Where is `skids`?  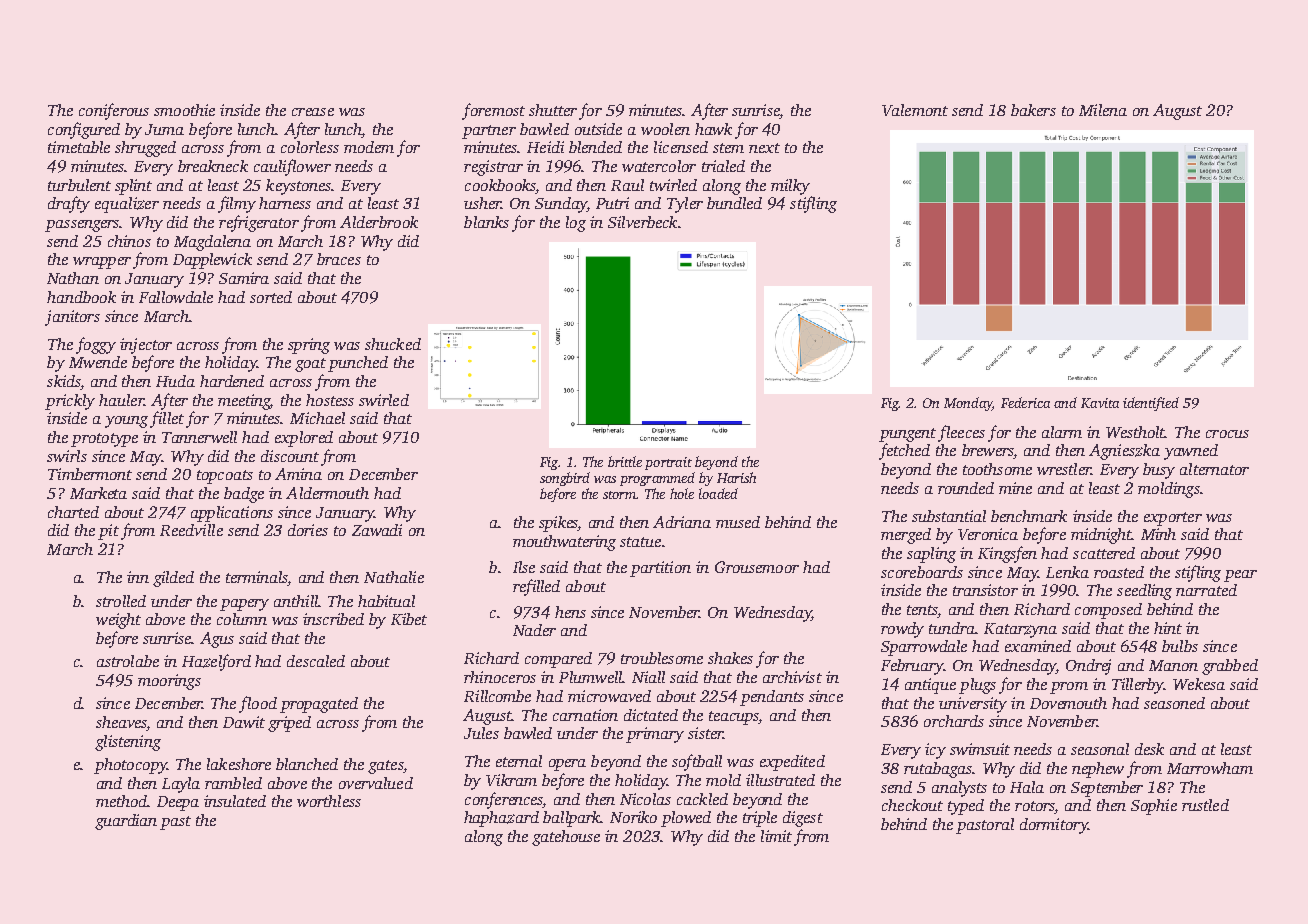
skids is located at coordinates (64, 382).
